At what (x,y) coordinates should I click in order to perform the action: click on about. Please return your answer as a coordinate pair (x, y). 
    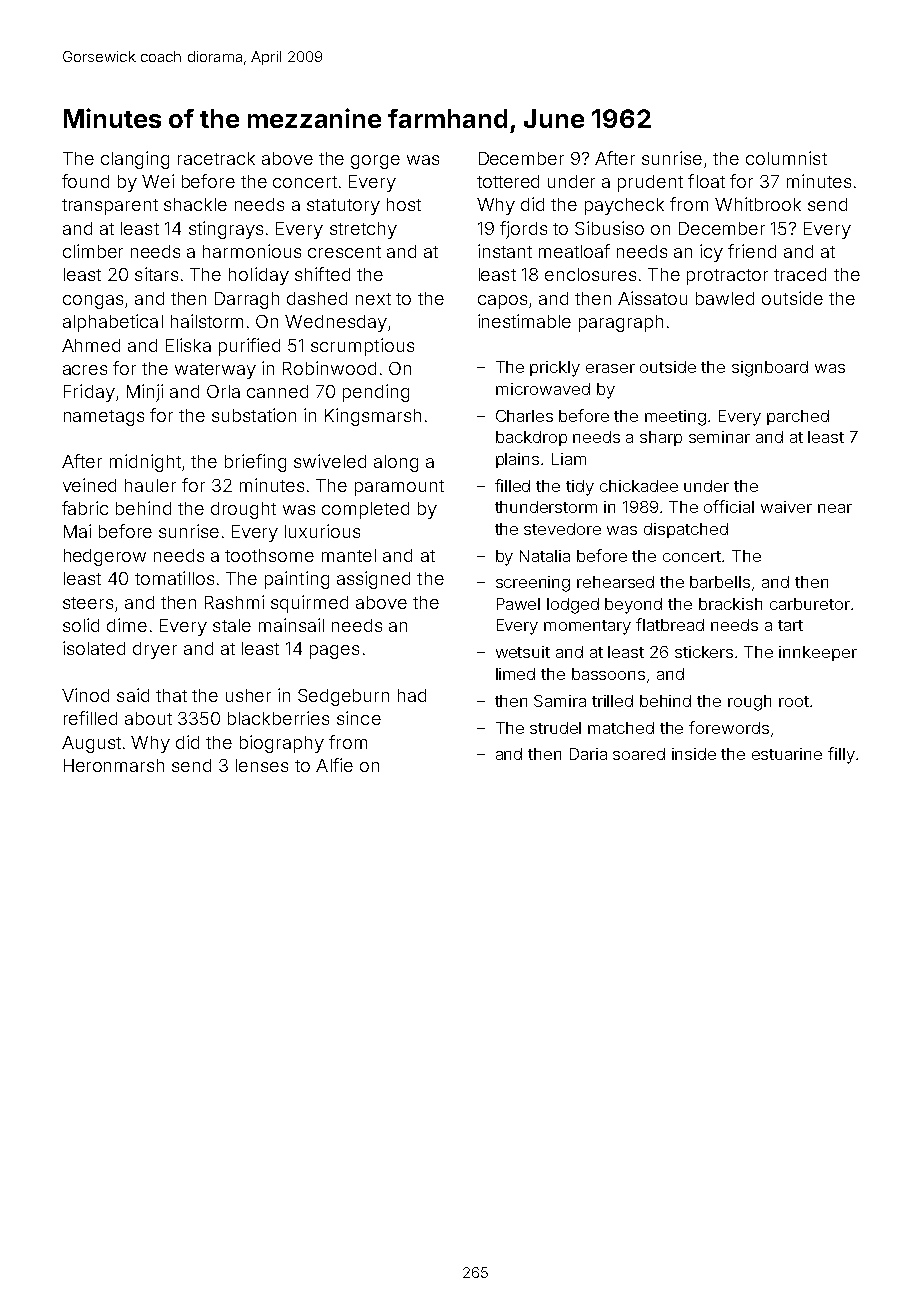
    Looking at the image, I should click on (148, 718).
